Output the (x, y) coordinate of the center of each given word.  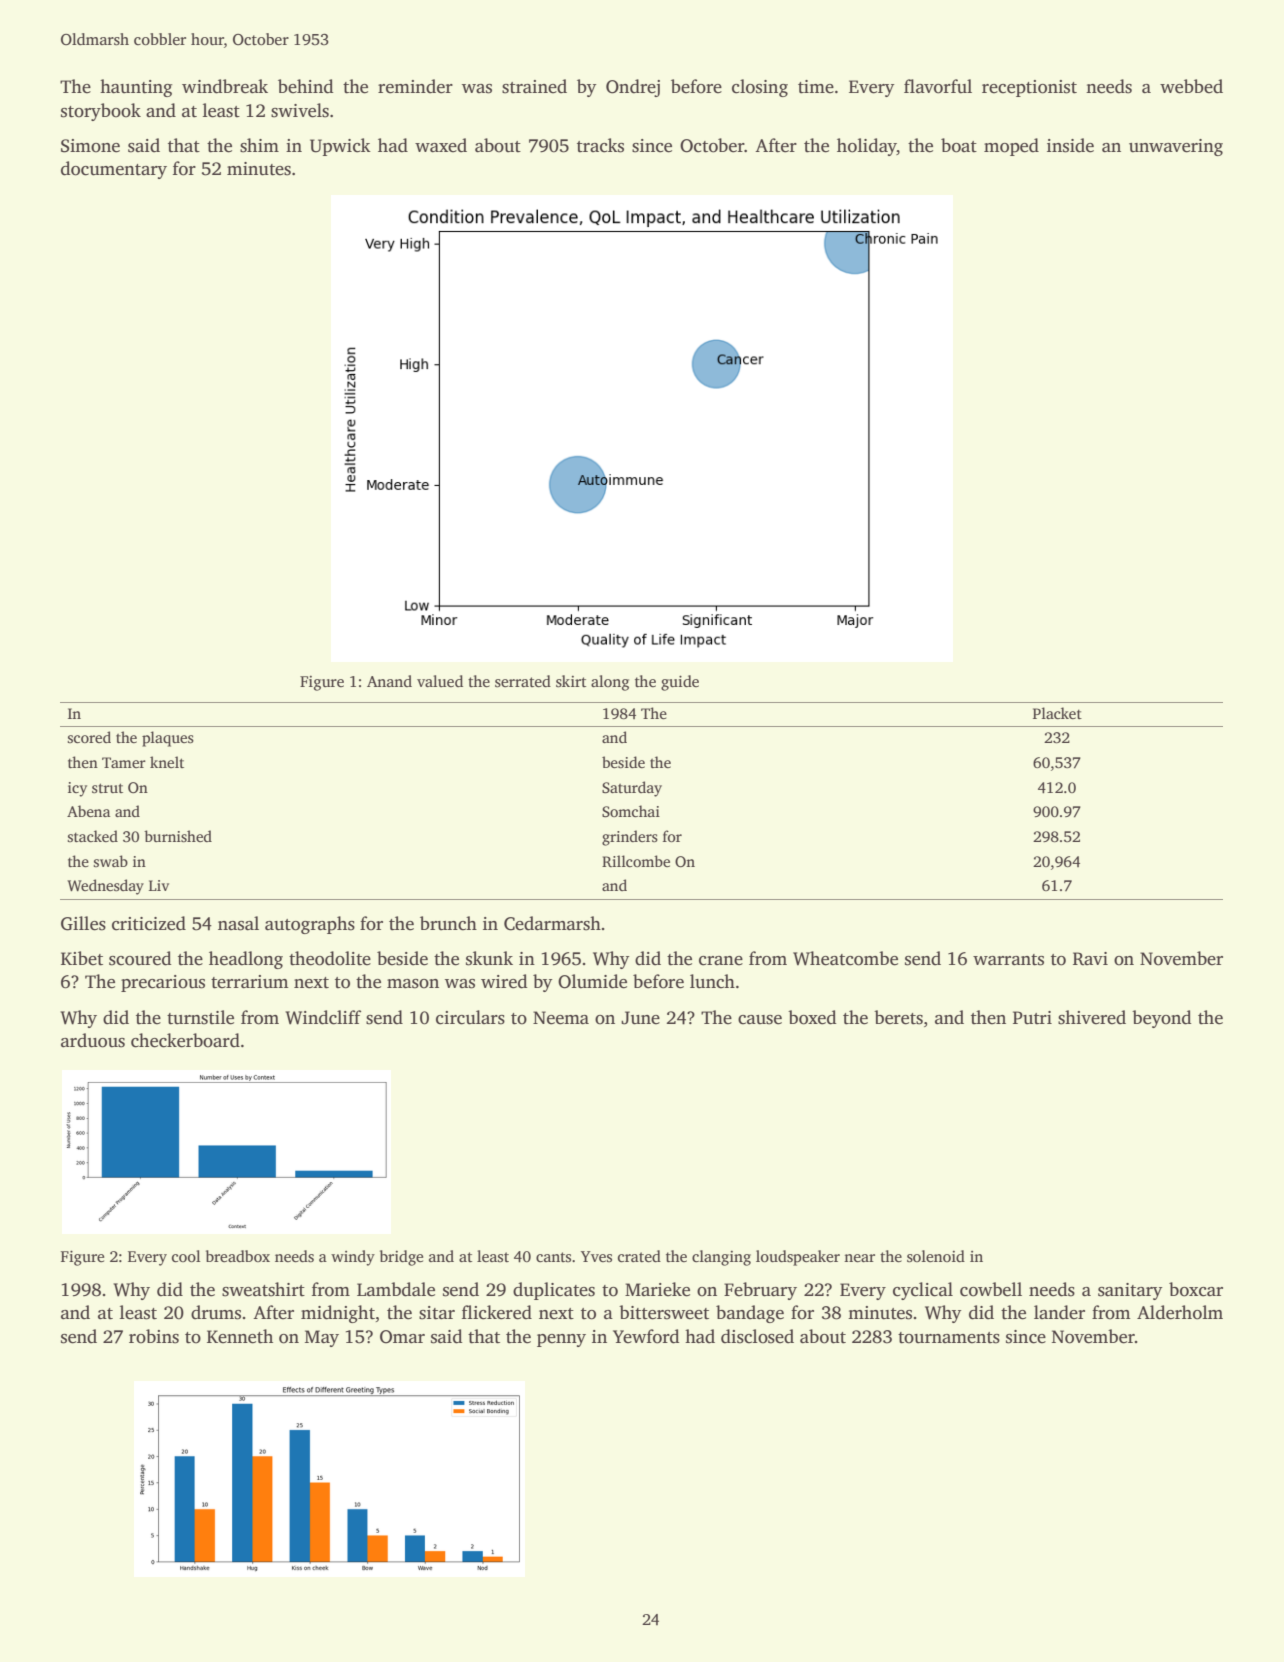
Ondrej (633, 88)
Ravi (1090, 959)
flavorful (938, 86)
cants (553, 1257)
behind (305, 86)
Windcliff (323, 1017)
